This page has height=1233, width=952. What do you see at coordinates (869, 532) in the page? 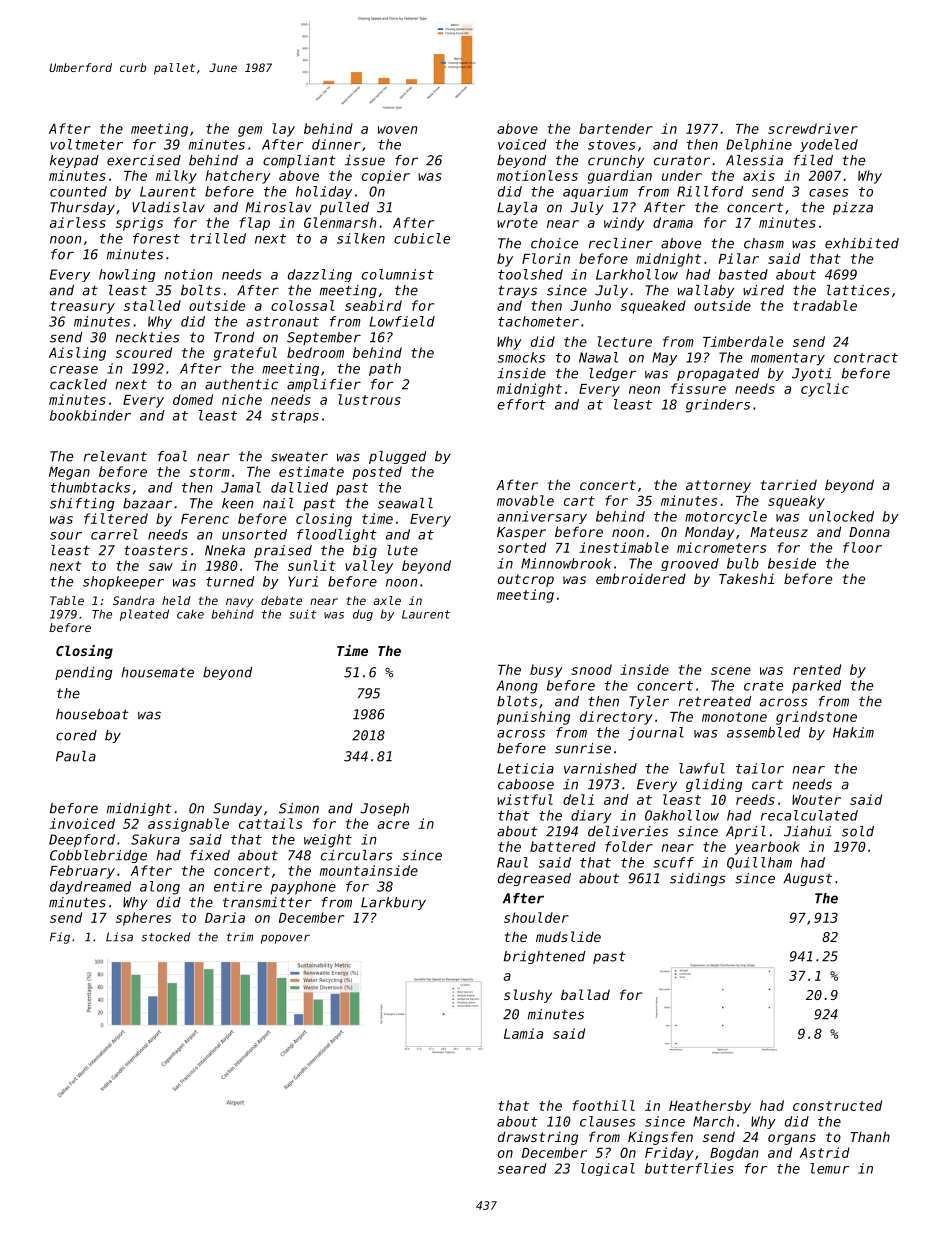
I see `Donna` at bounding box center [869, 532].
